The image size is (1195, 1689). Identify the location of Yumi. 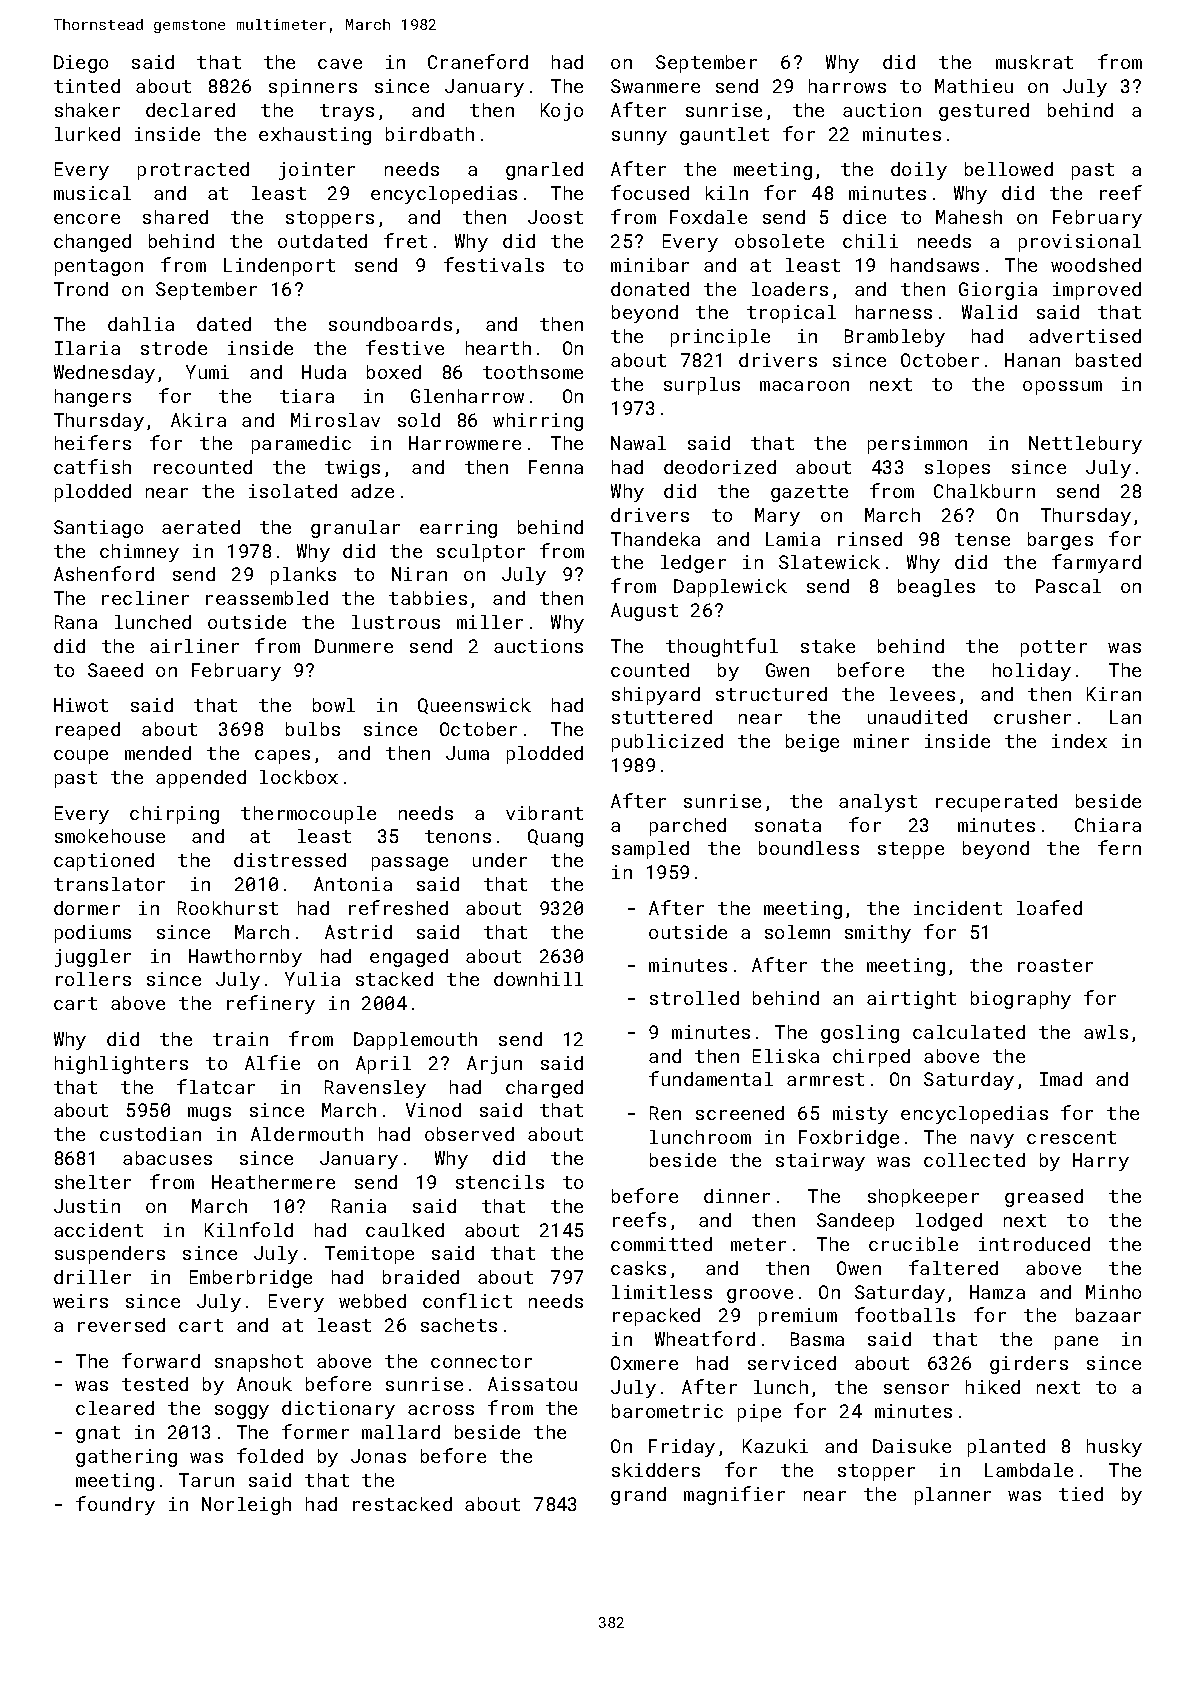
(207, 372).
